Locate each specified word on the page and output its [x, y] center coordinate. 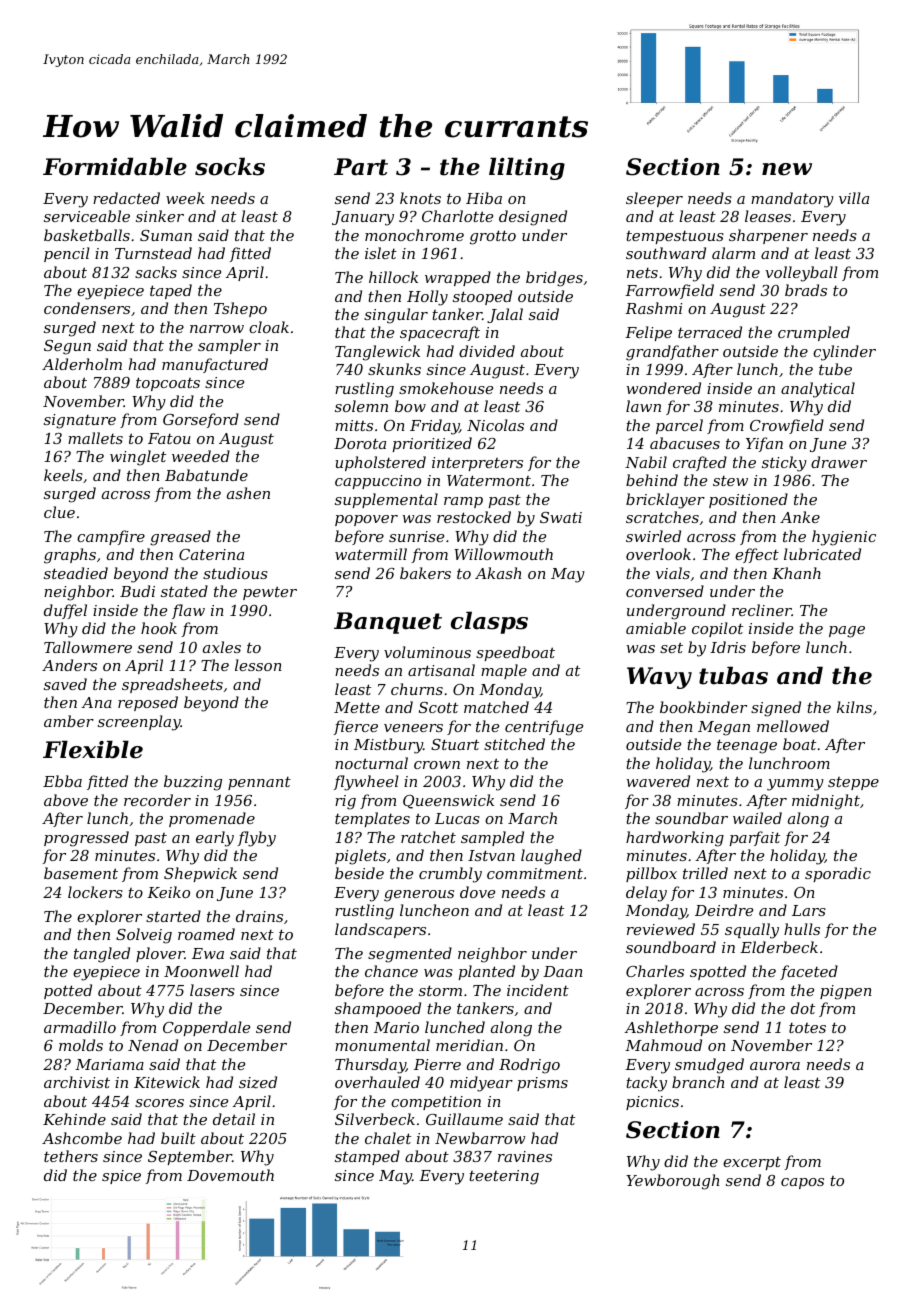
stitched [514, 744]
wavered [658, 781]
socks [230, 166]
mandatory [792, 200]
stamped [367, 1157]
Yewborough [672, 1182]
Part [361, 167]
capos [802, 1183]
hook [159, 628]
